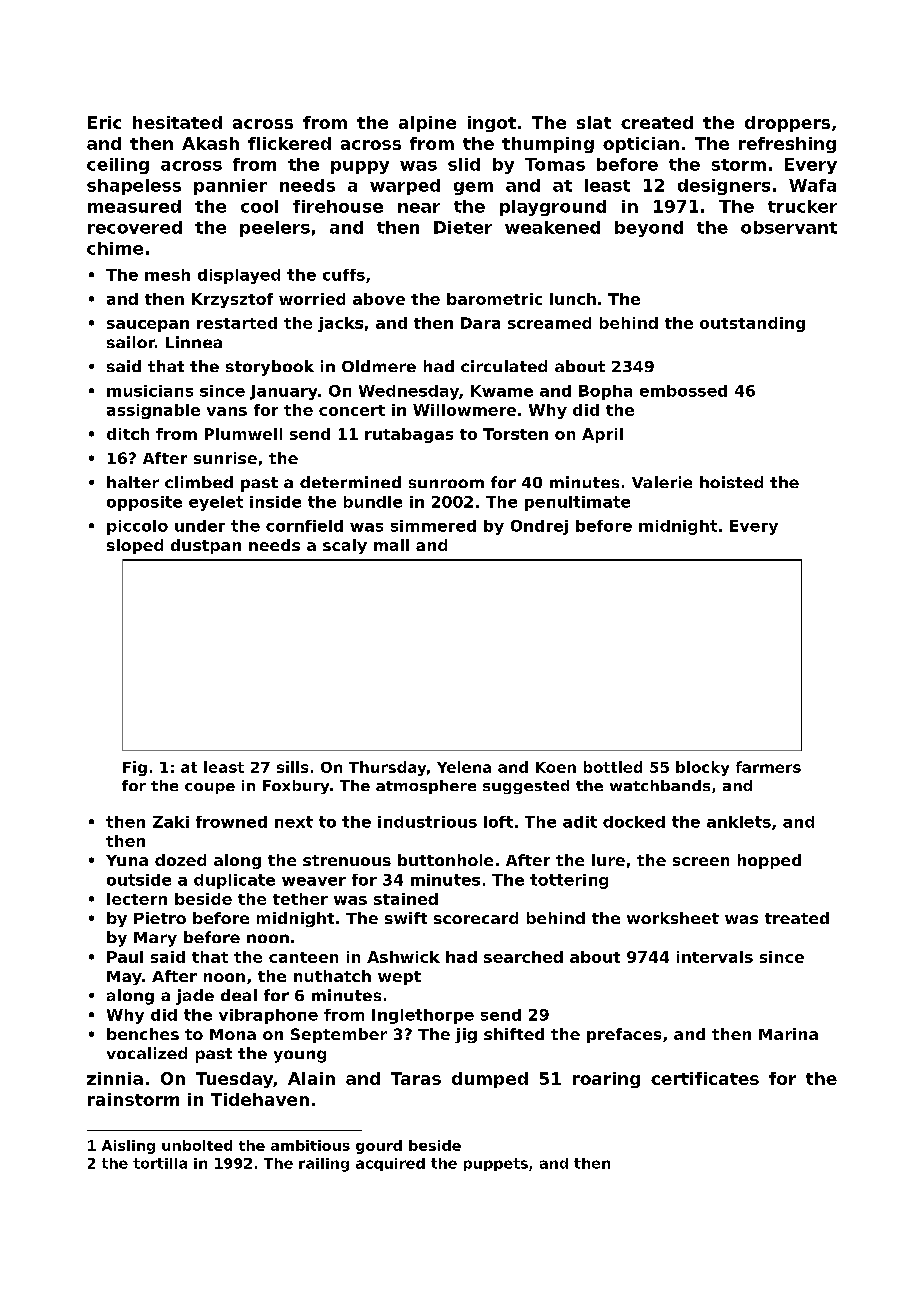 The image size is (924, 1311). I want to click on mall, so click(391, 545).
